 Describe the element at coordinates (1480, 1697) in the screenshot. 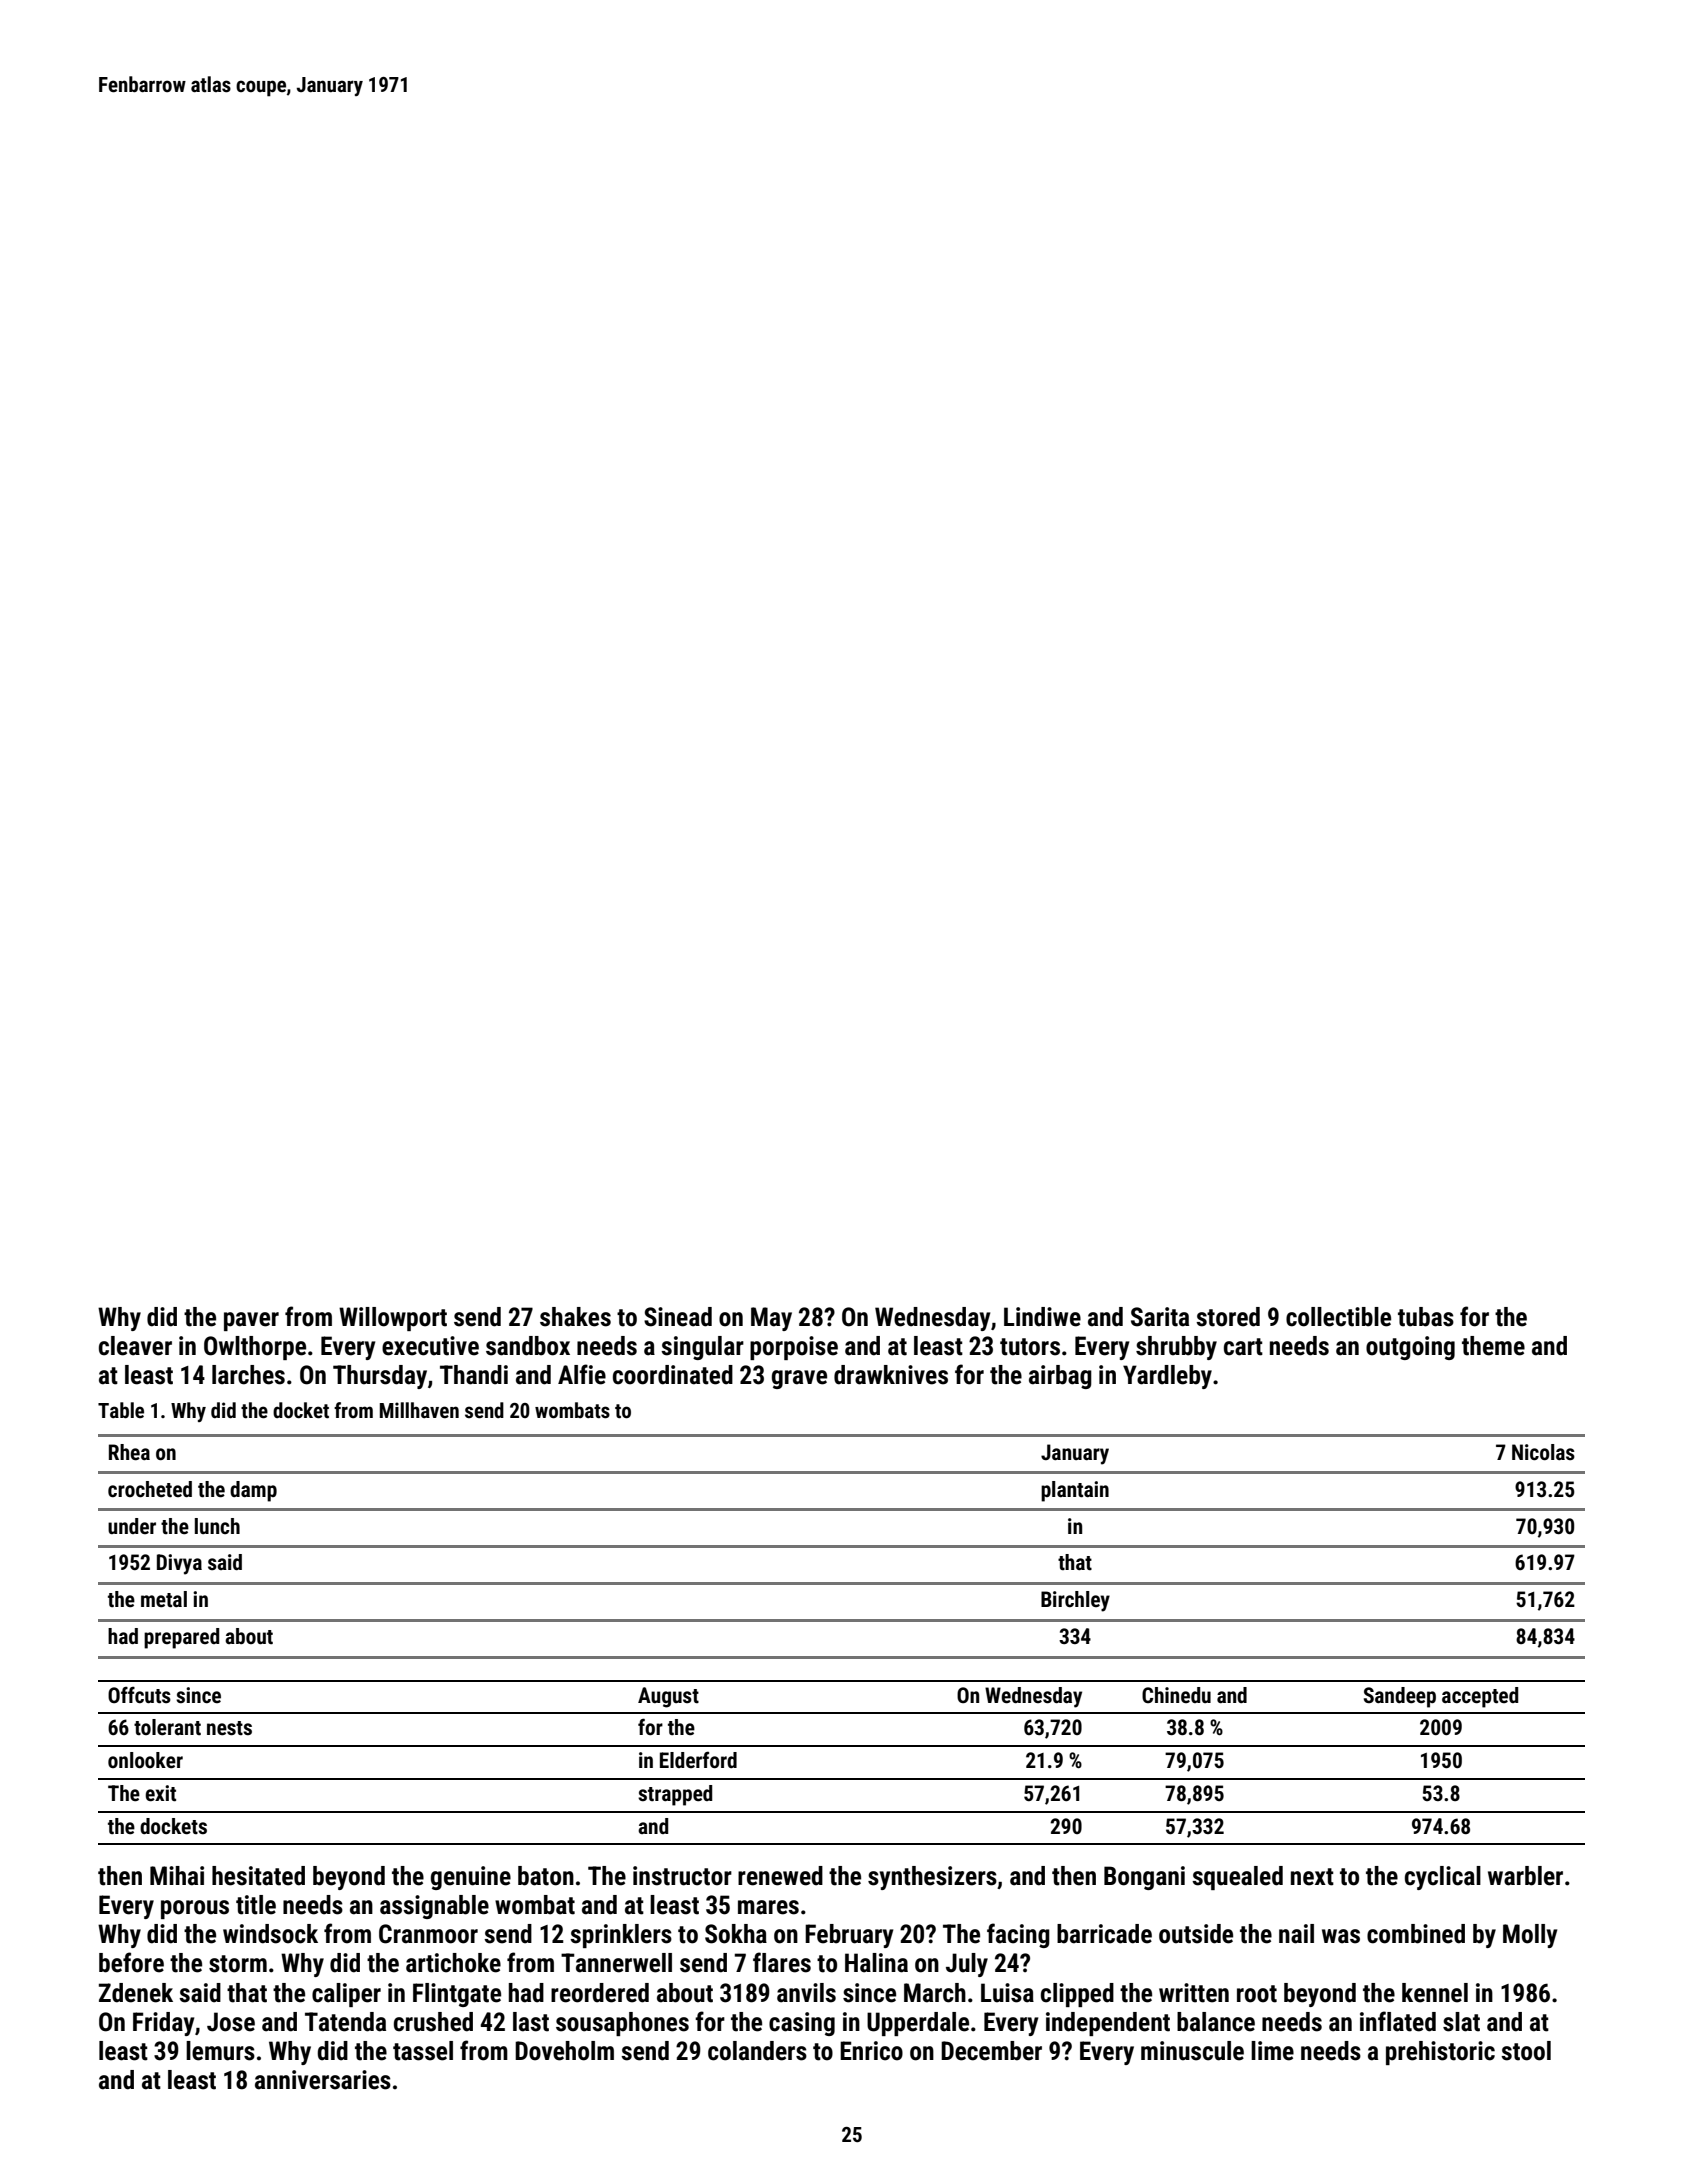

I see `accepted` at that location.
